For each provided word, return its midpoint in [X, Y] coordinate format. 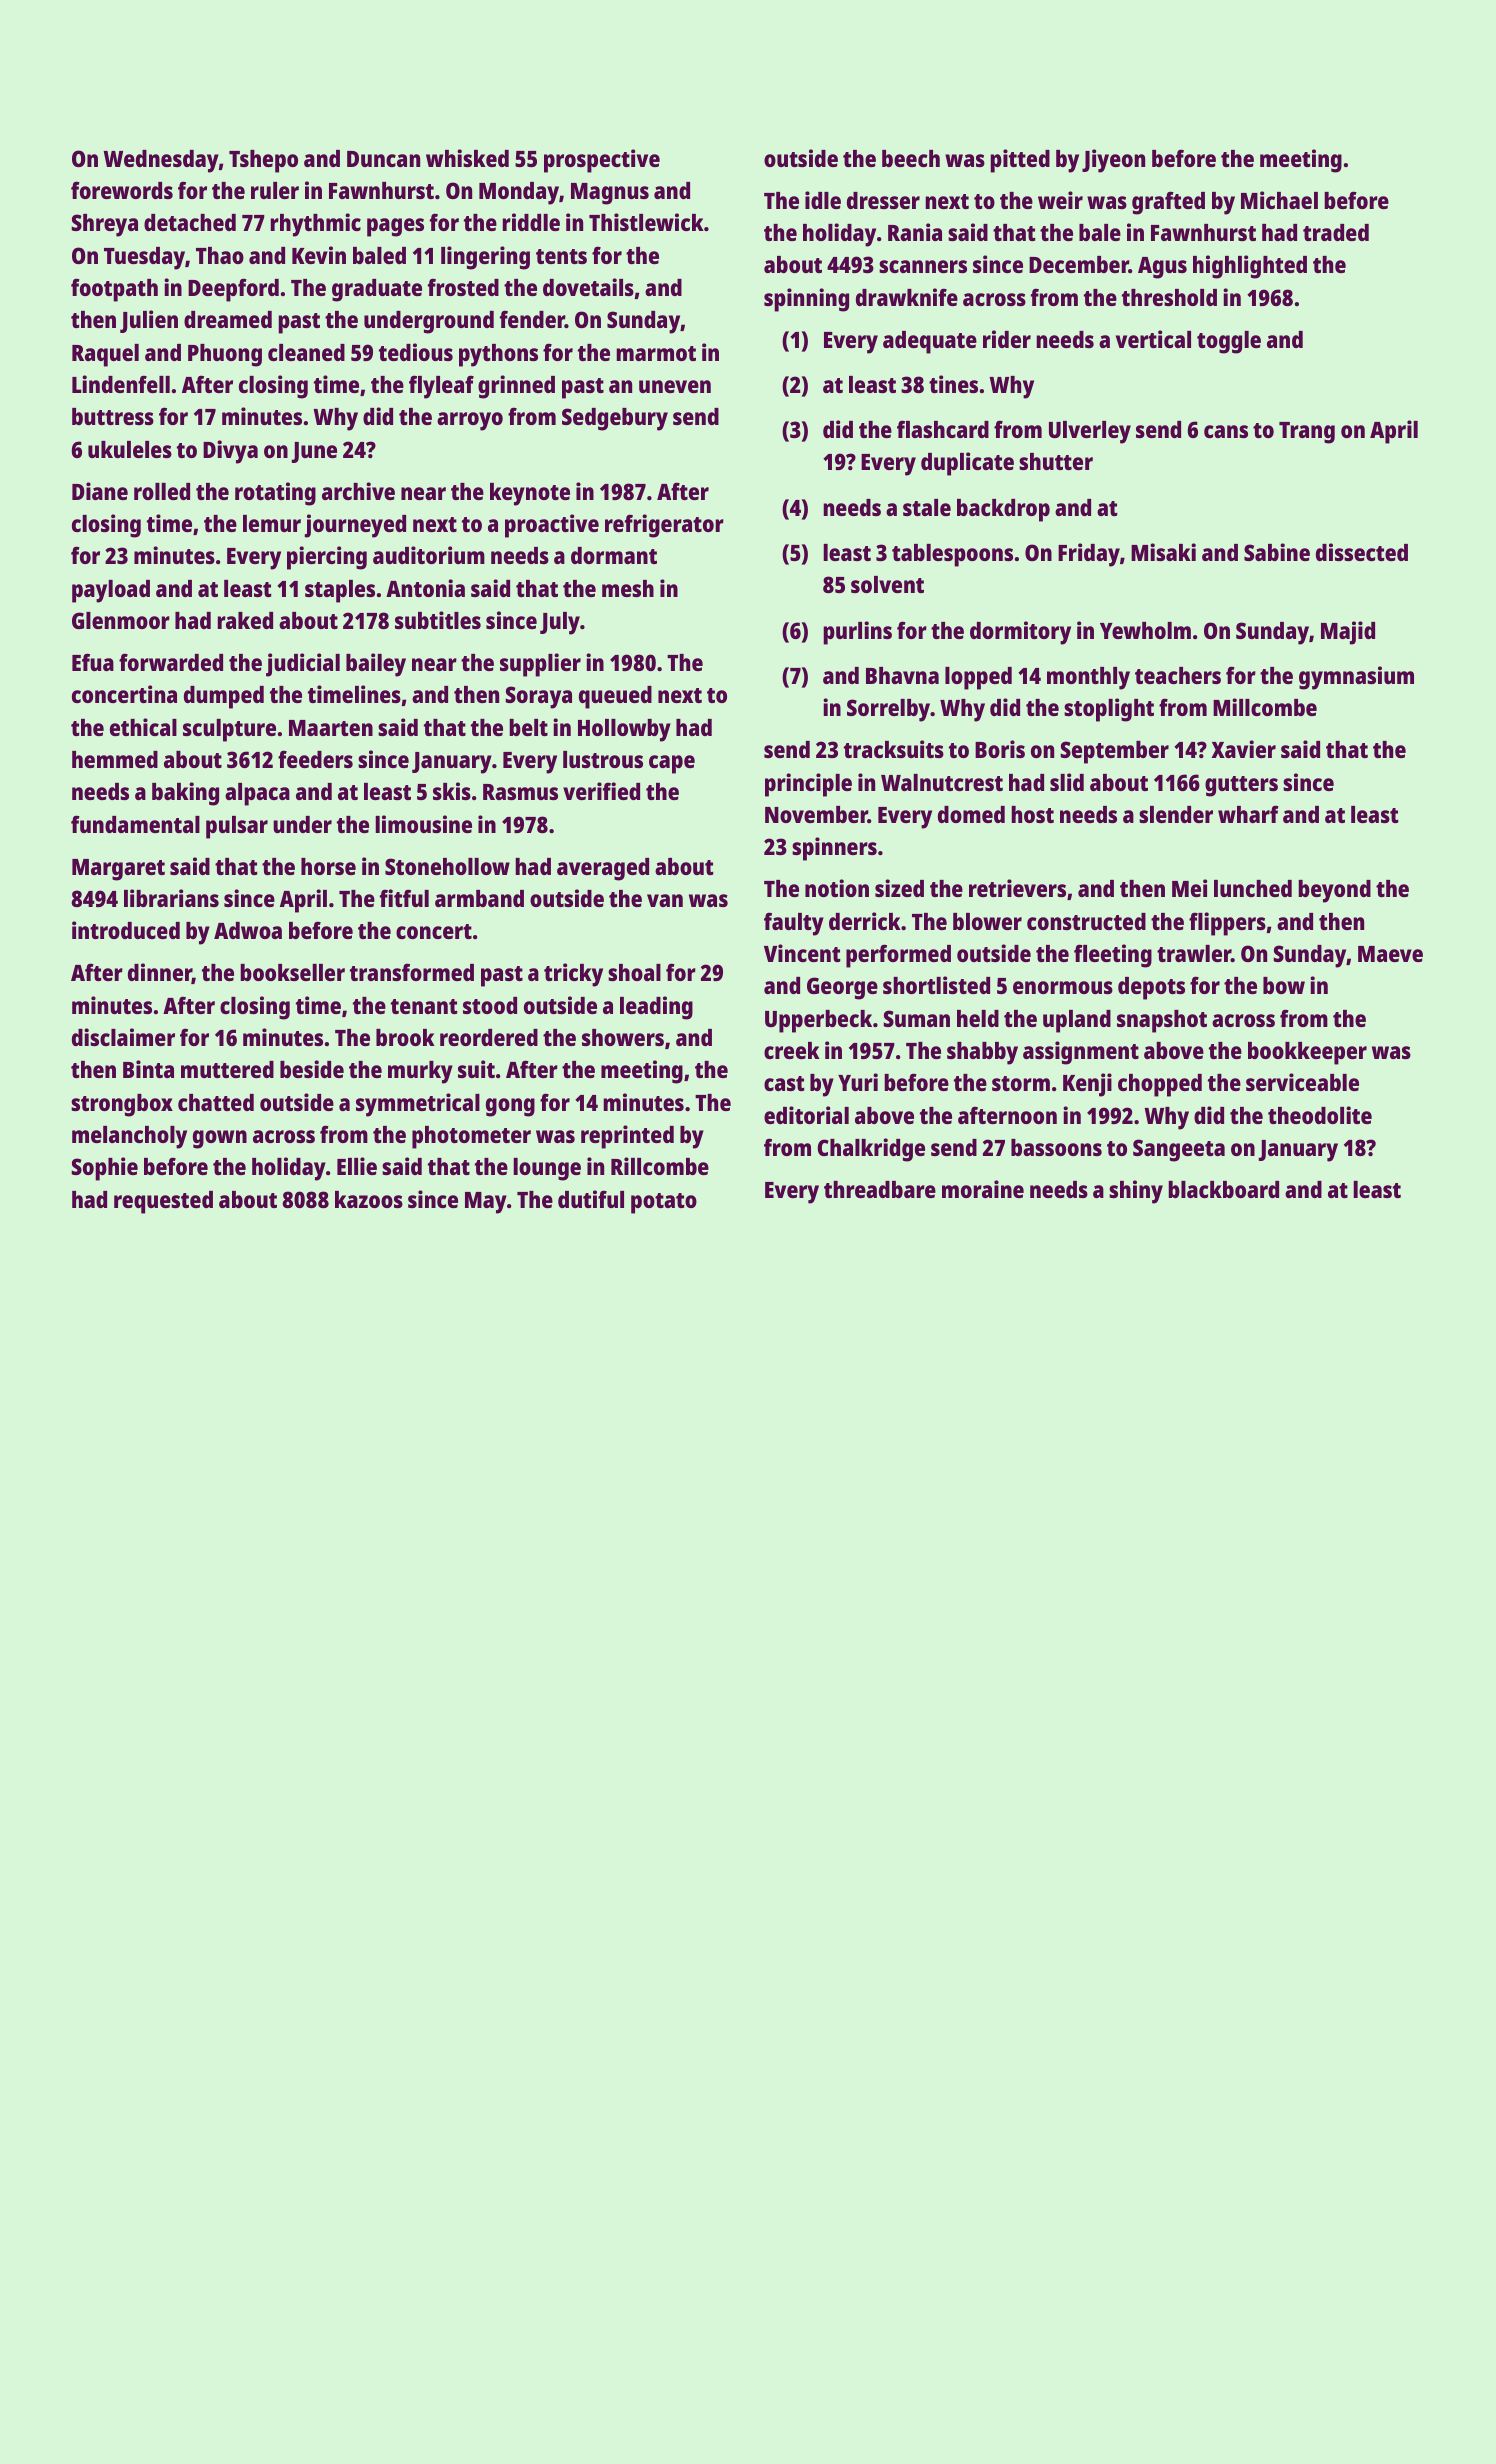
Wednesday [161, 161]
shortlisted [936, 985]
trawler [1194, 953]
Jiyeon [1113, 161]
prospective [602, 161]
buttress [113, 416]
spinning [806, 300]
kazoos [369, 1199]
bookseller [292, 972]
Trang [1307, 433]
